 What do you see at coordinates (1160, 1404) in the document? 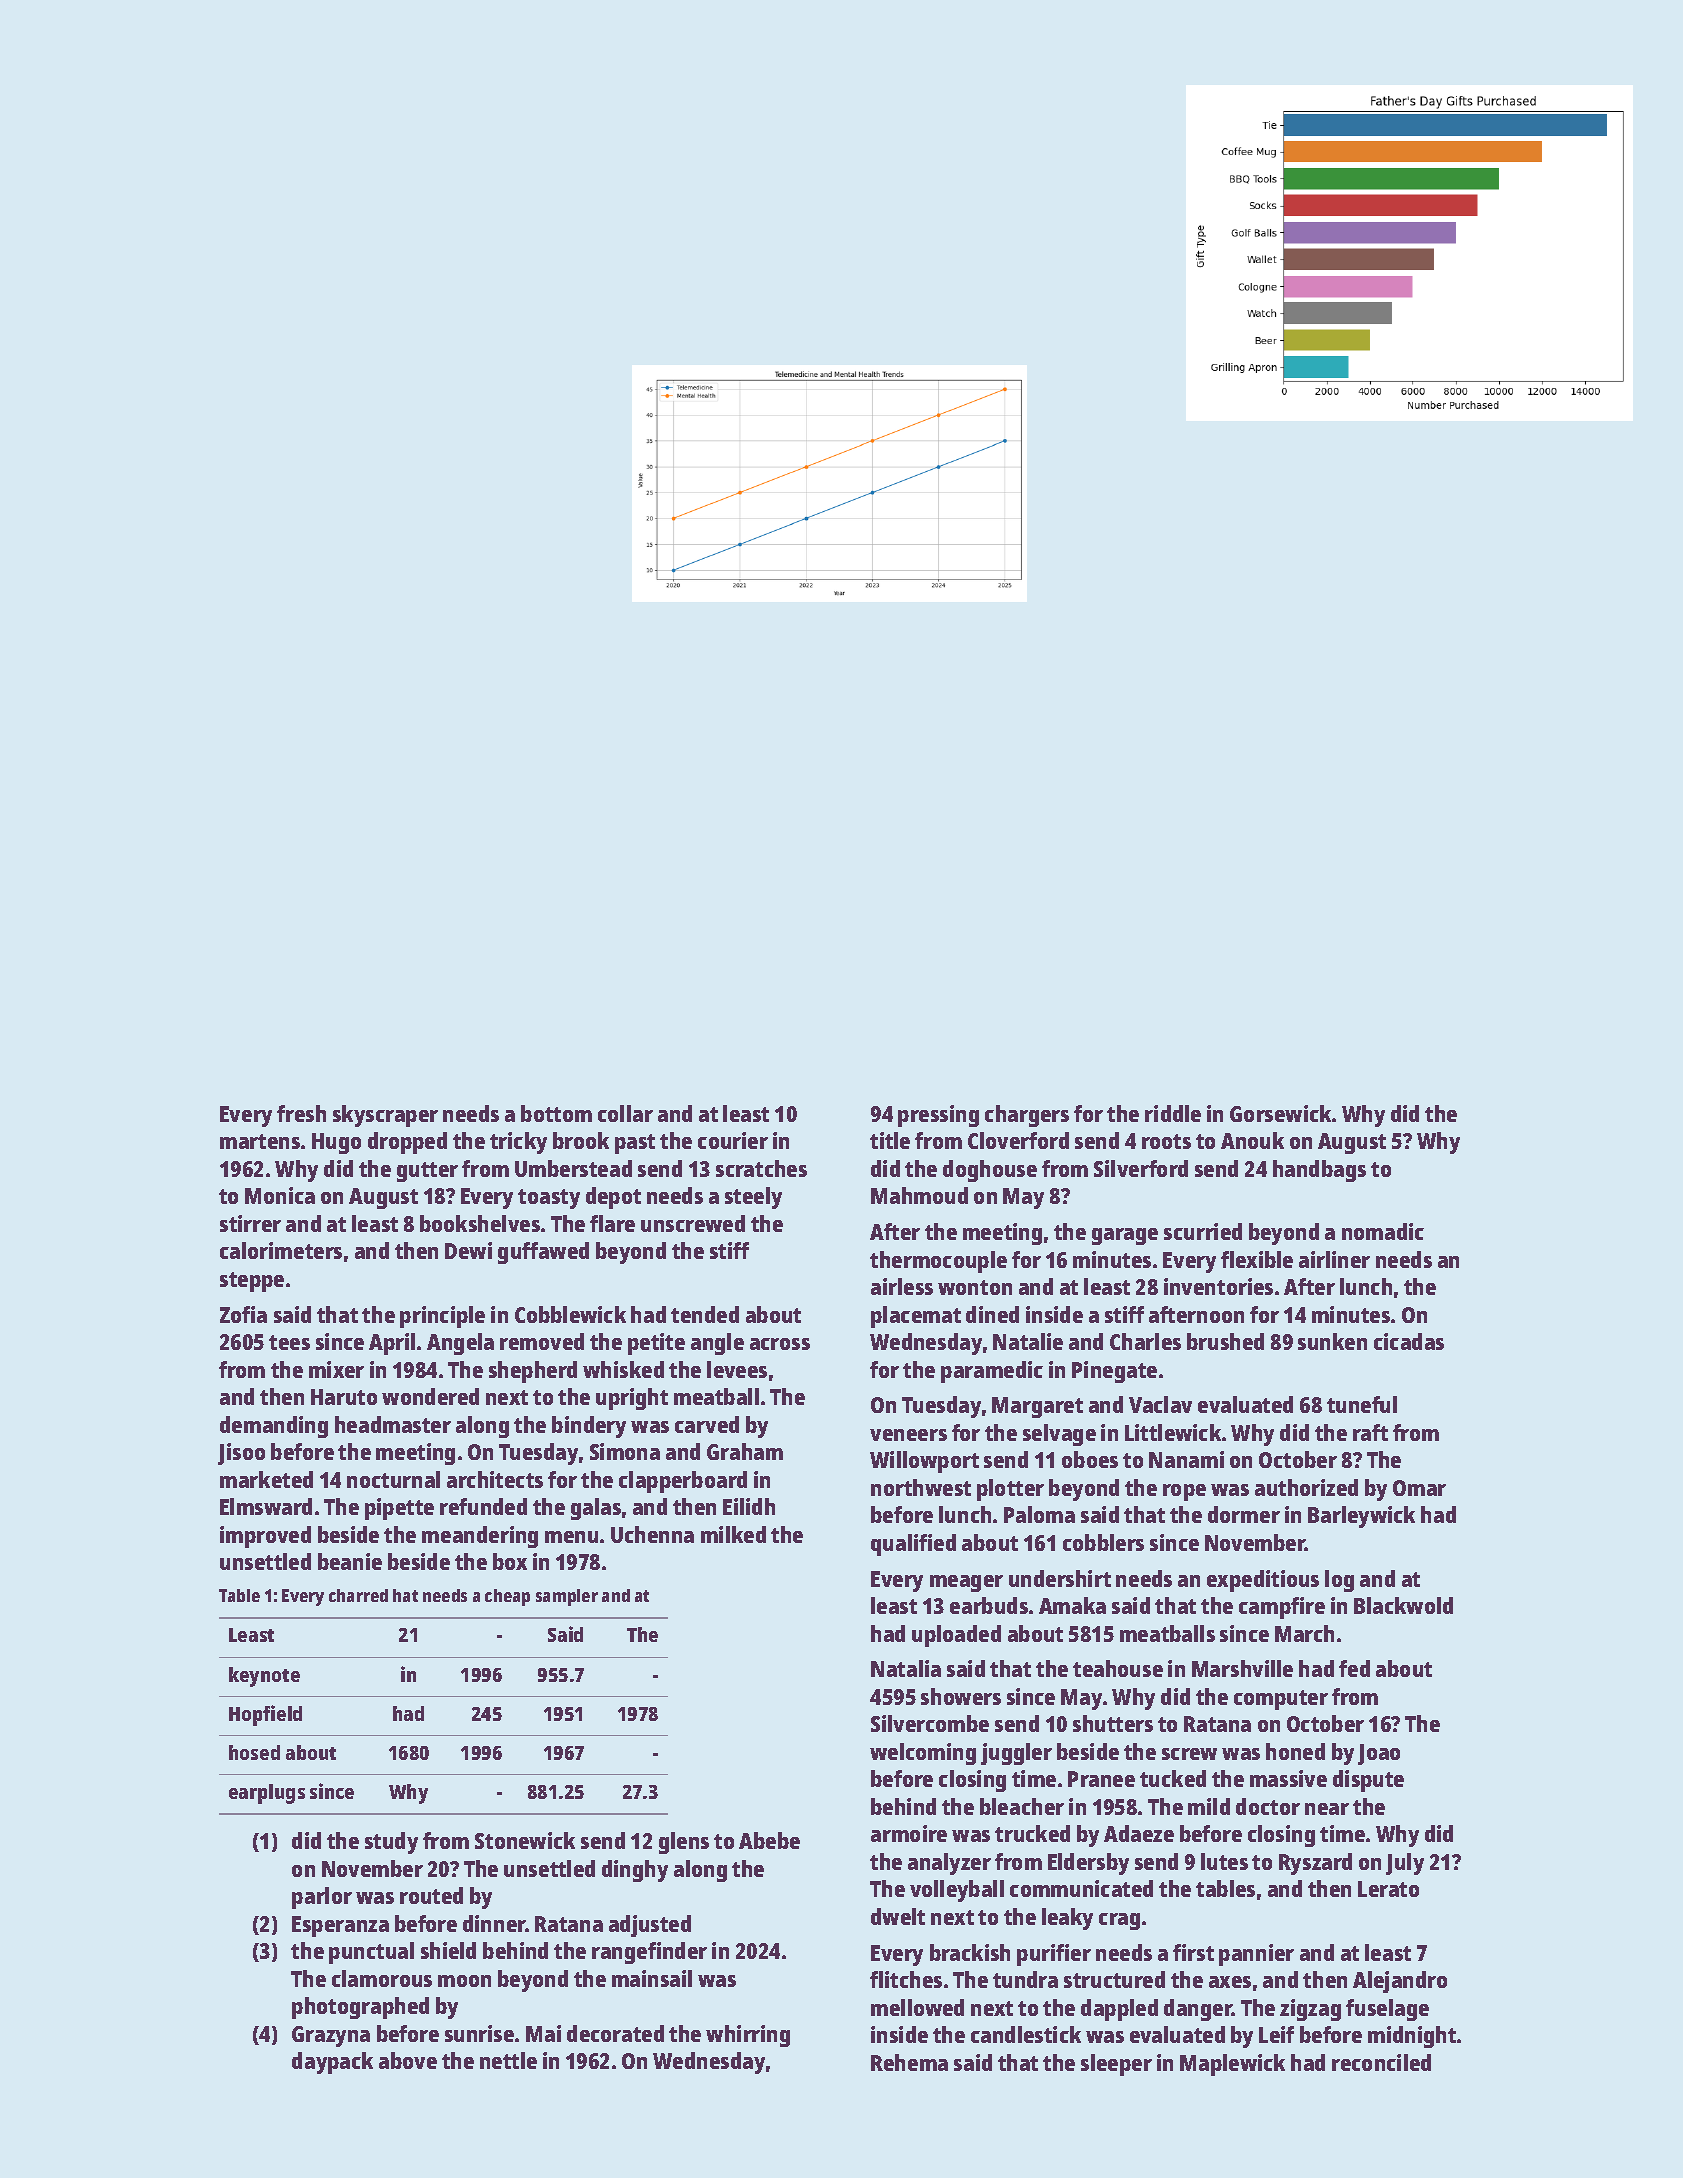
I see `Vaclav` at bounding box center [1160, 1404].
